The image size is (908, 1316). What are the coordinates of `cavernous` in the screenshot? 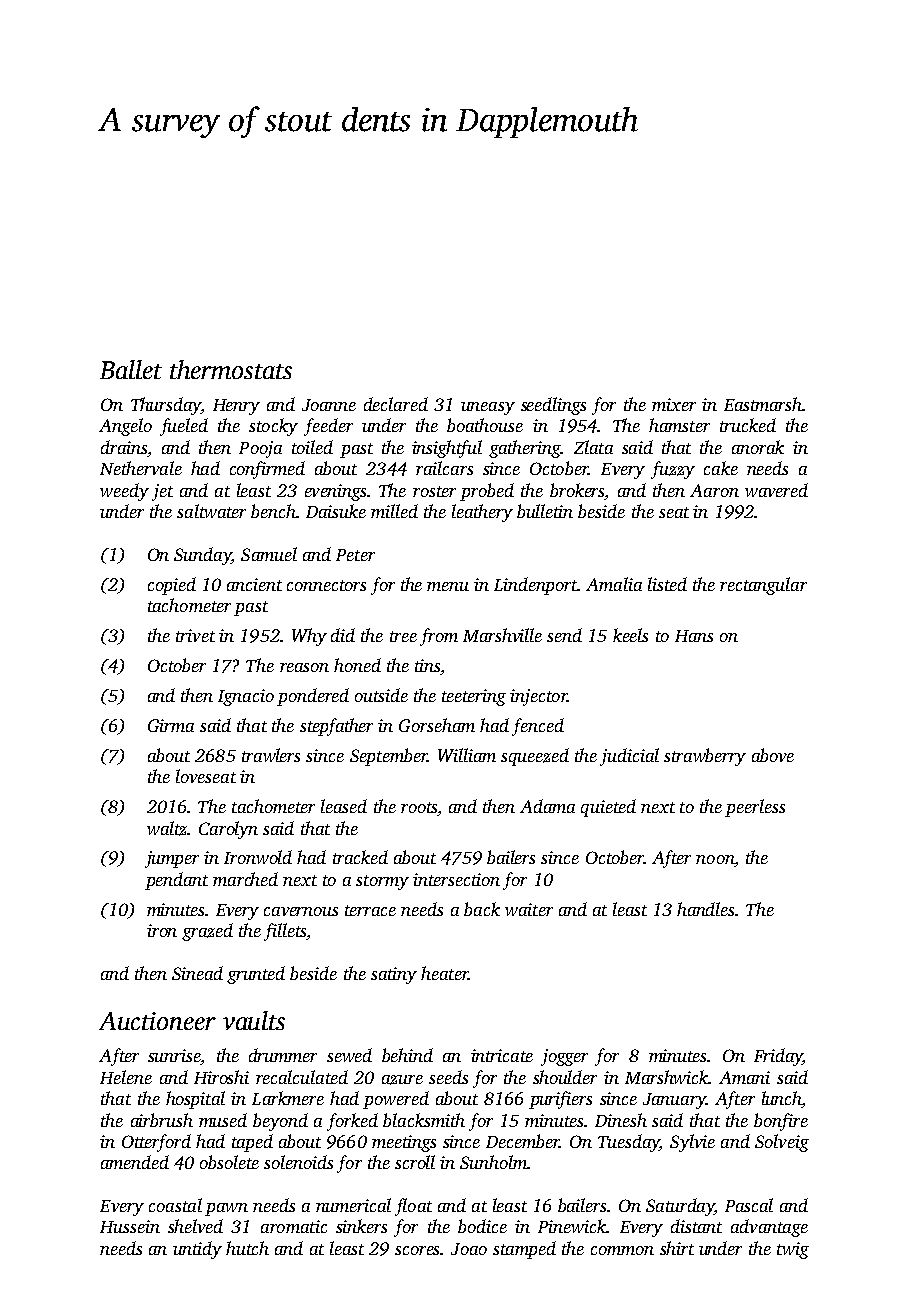 It's located at (301, 911).
